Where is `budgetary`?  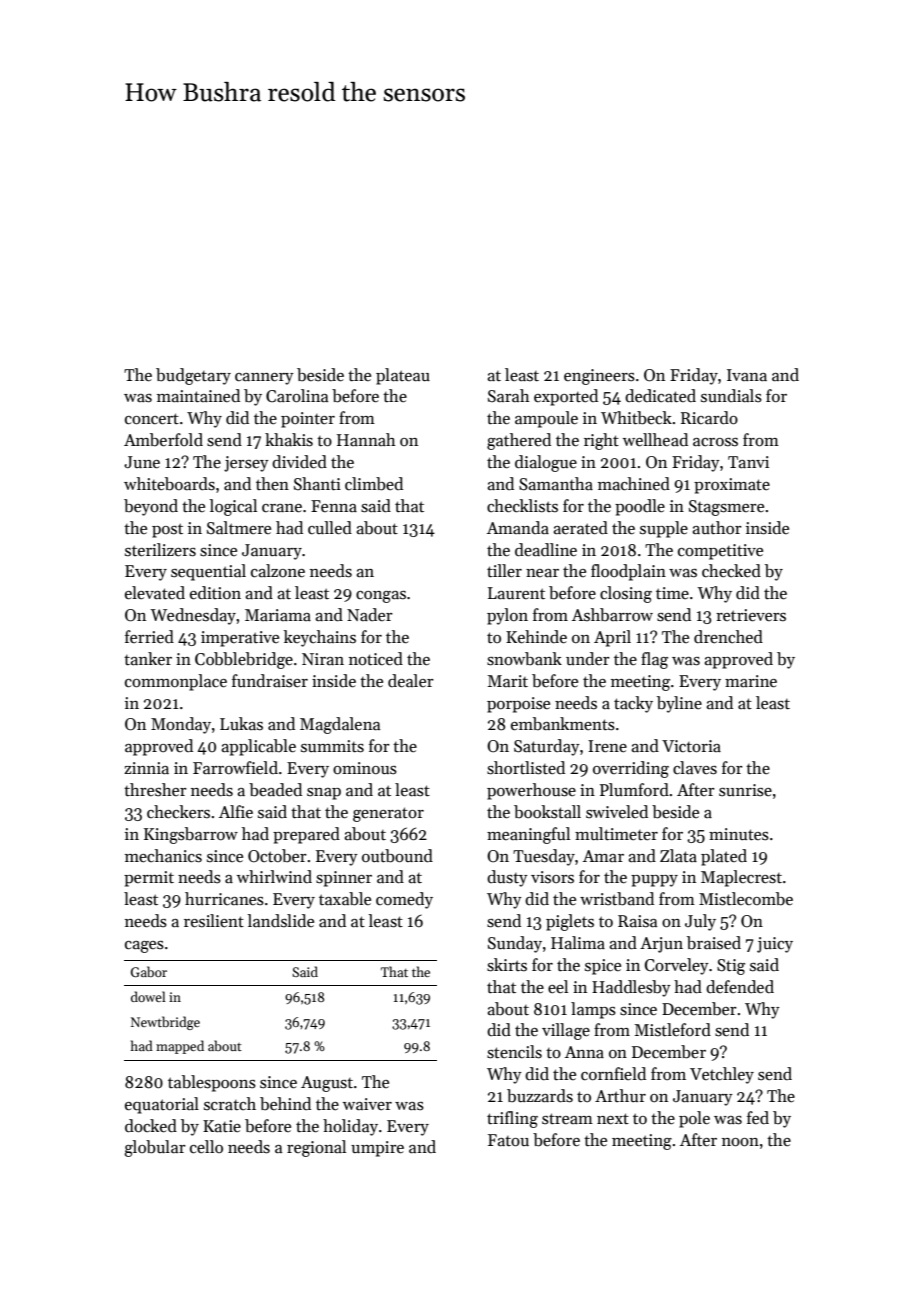 budgetary is located at coordinates (193, 376).
